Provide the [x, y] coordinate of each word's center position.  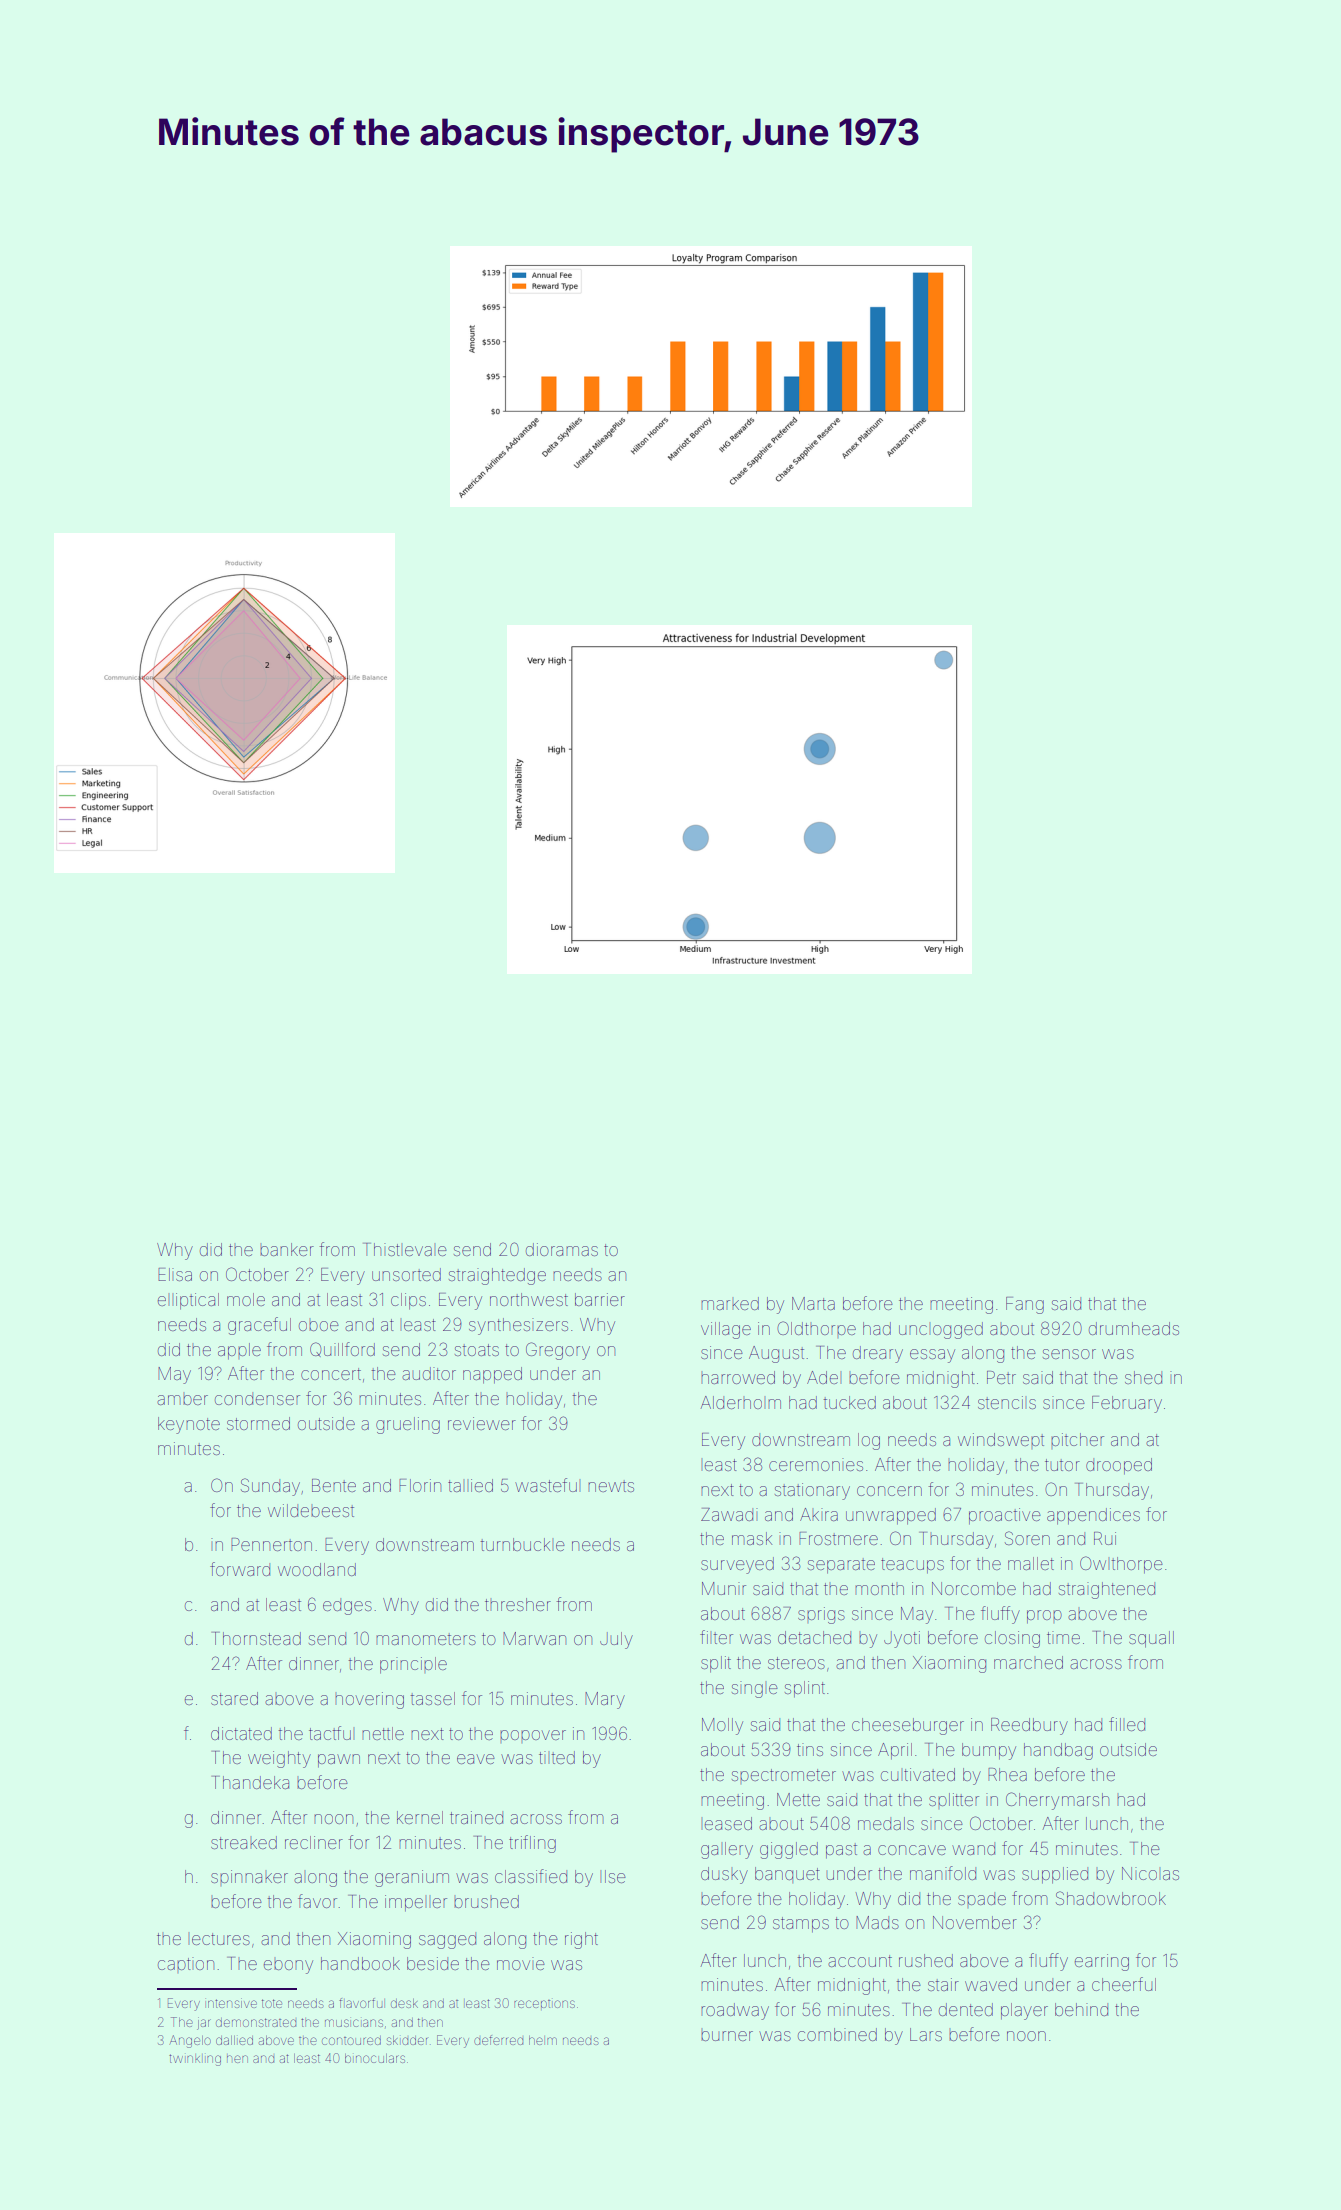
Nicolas [1150, 1873]
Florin [420, 1485]
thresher [518, 1604]
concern [889, 1491]
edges [347, 1606]
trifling [532, 1844]
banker [287, 1249]
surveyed [737, 1565]
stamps [801, 1925]
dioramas [562, 1249]
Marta [813, 1303]
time [1063, 1637]
